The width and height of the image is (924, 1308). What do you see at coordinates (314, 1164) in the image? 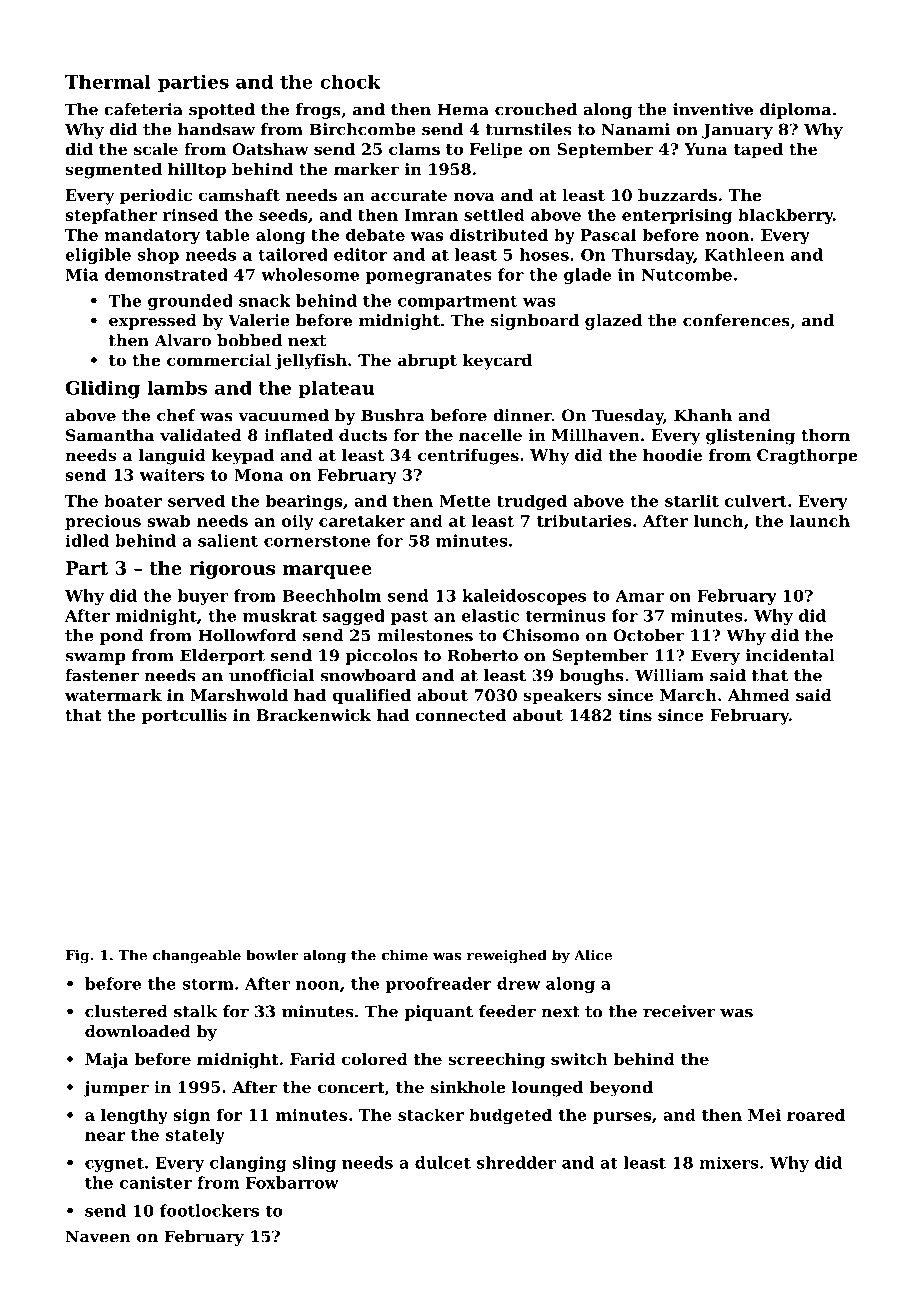
I see `sling` at bounding box center [314, 1164].
